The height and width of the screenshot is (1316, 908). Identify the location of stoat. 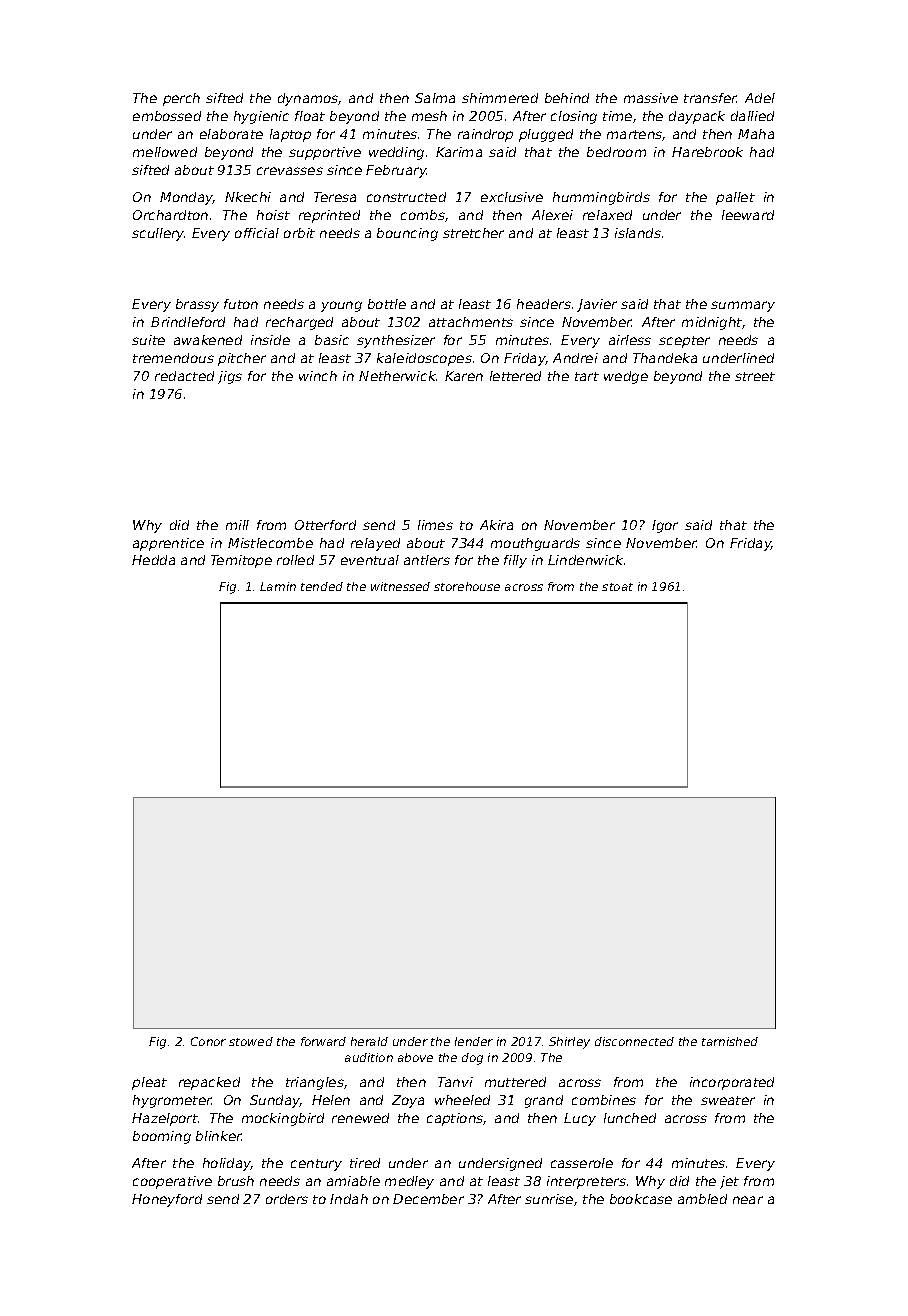
(617, 587).
